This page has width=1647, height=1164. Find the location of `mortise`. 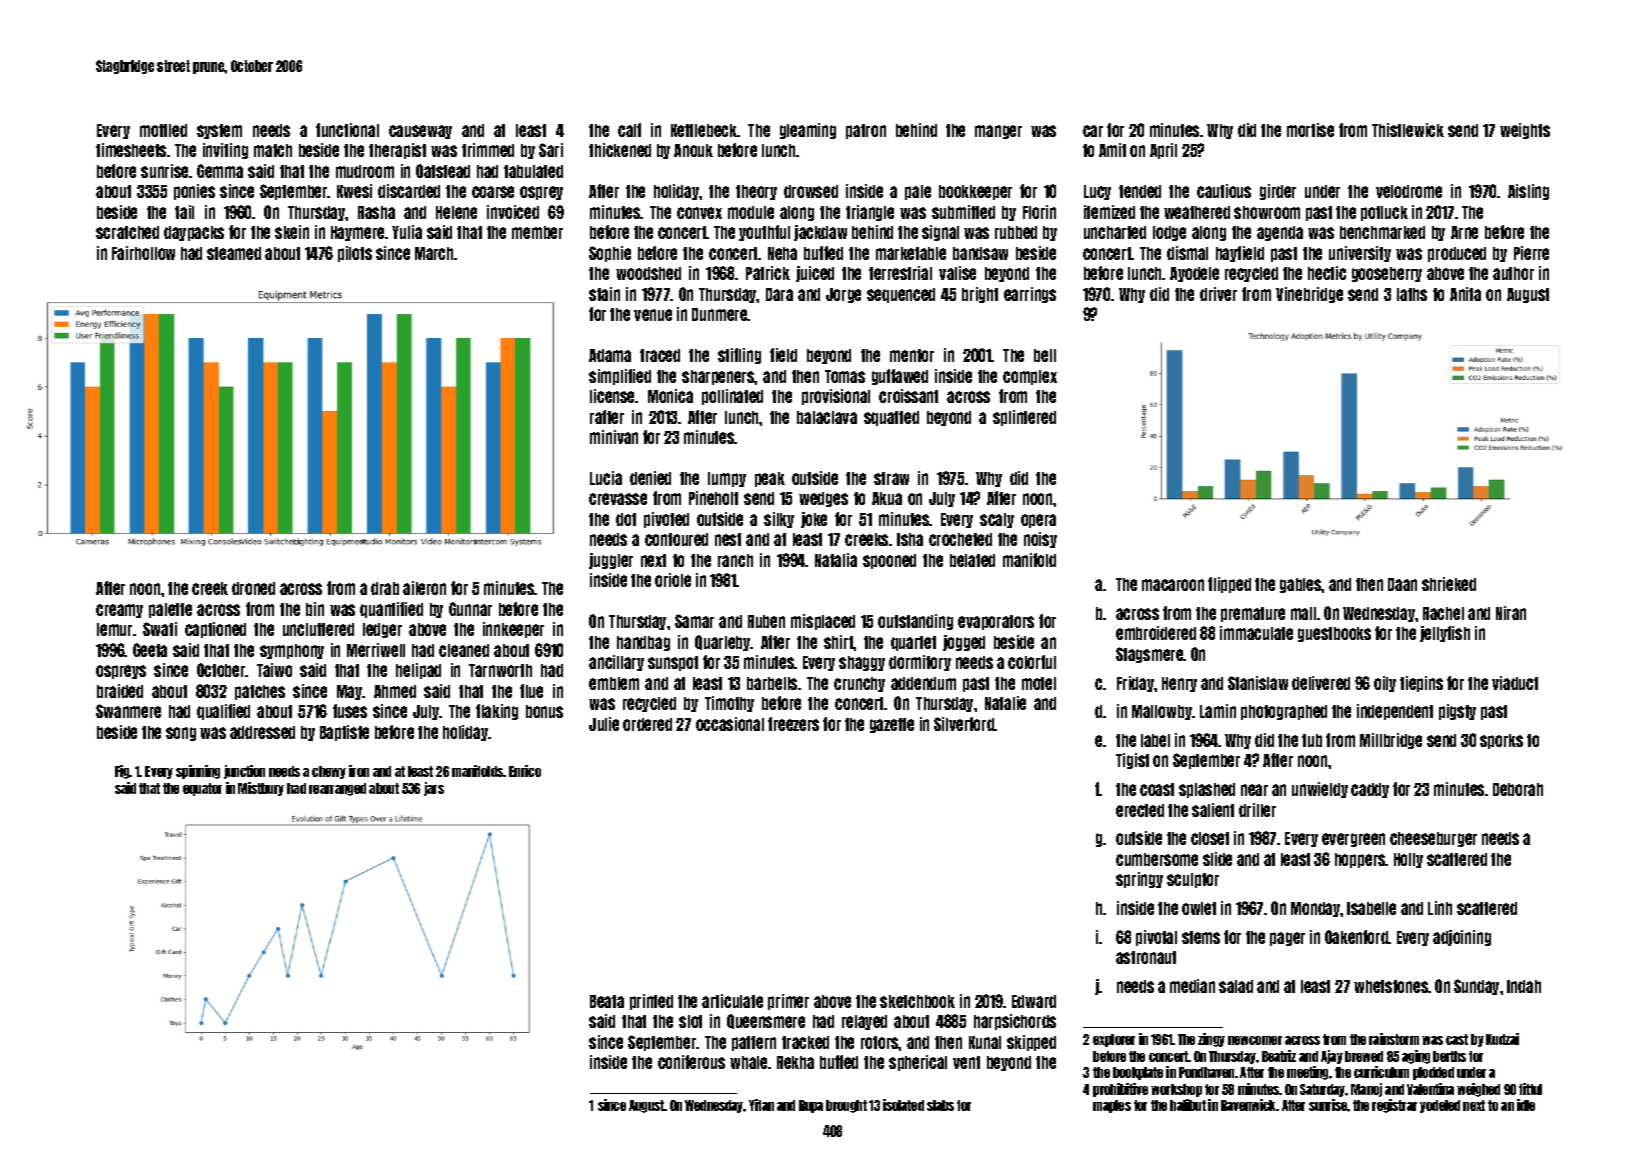

mortise is located at coordinates (1310, 130).
